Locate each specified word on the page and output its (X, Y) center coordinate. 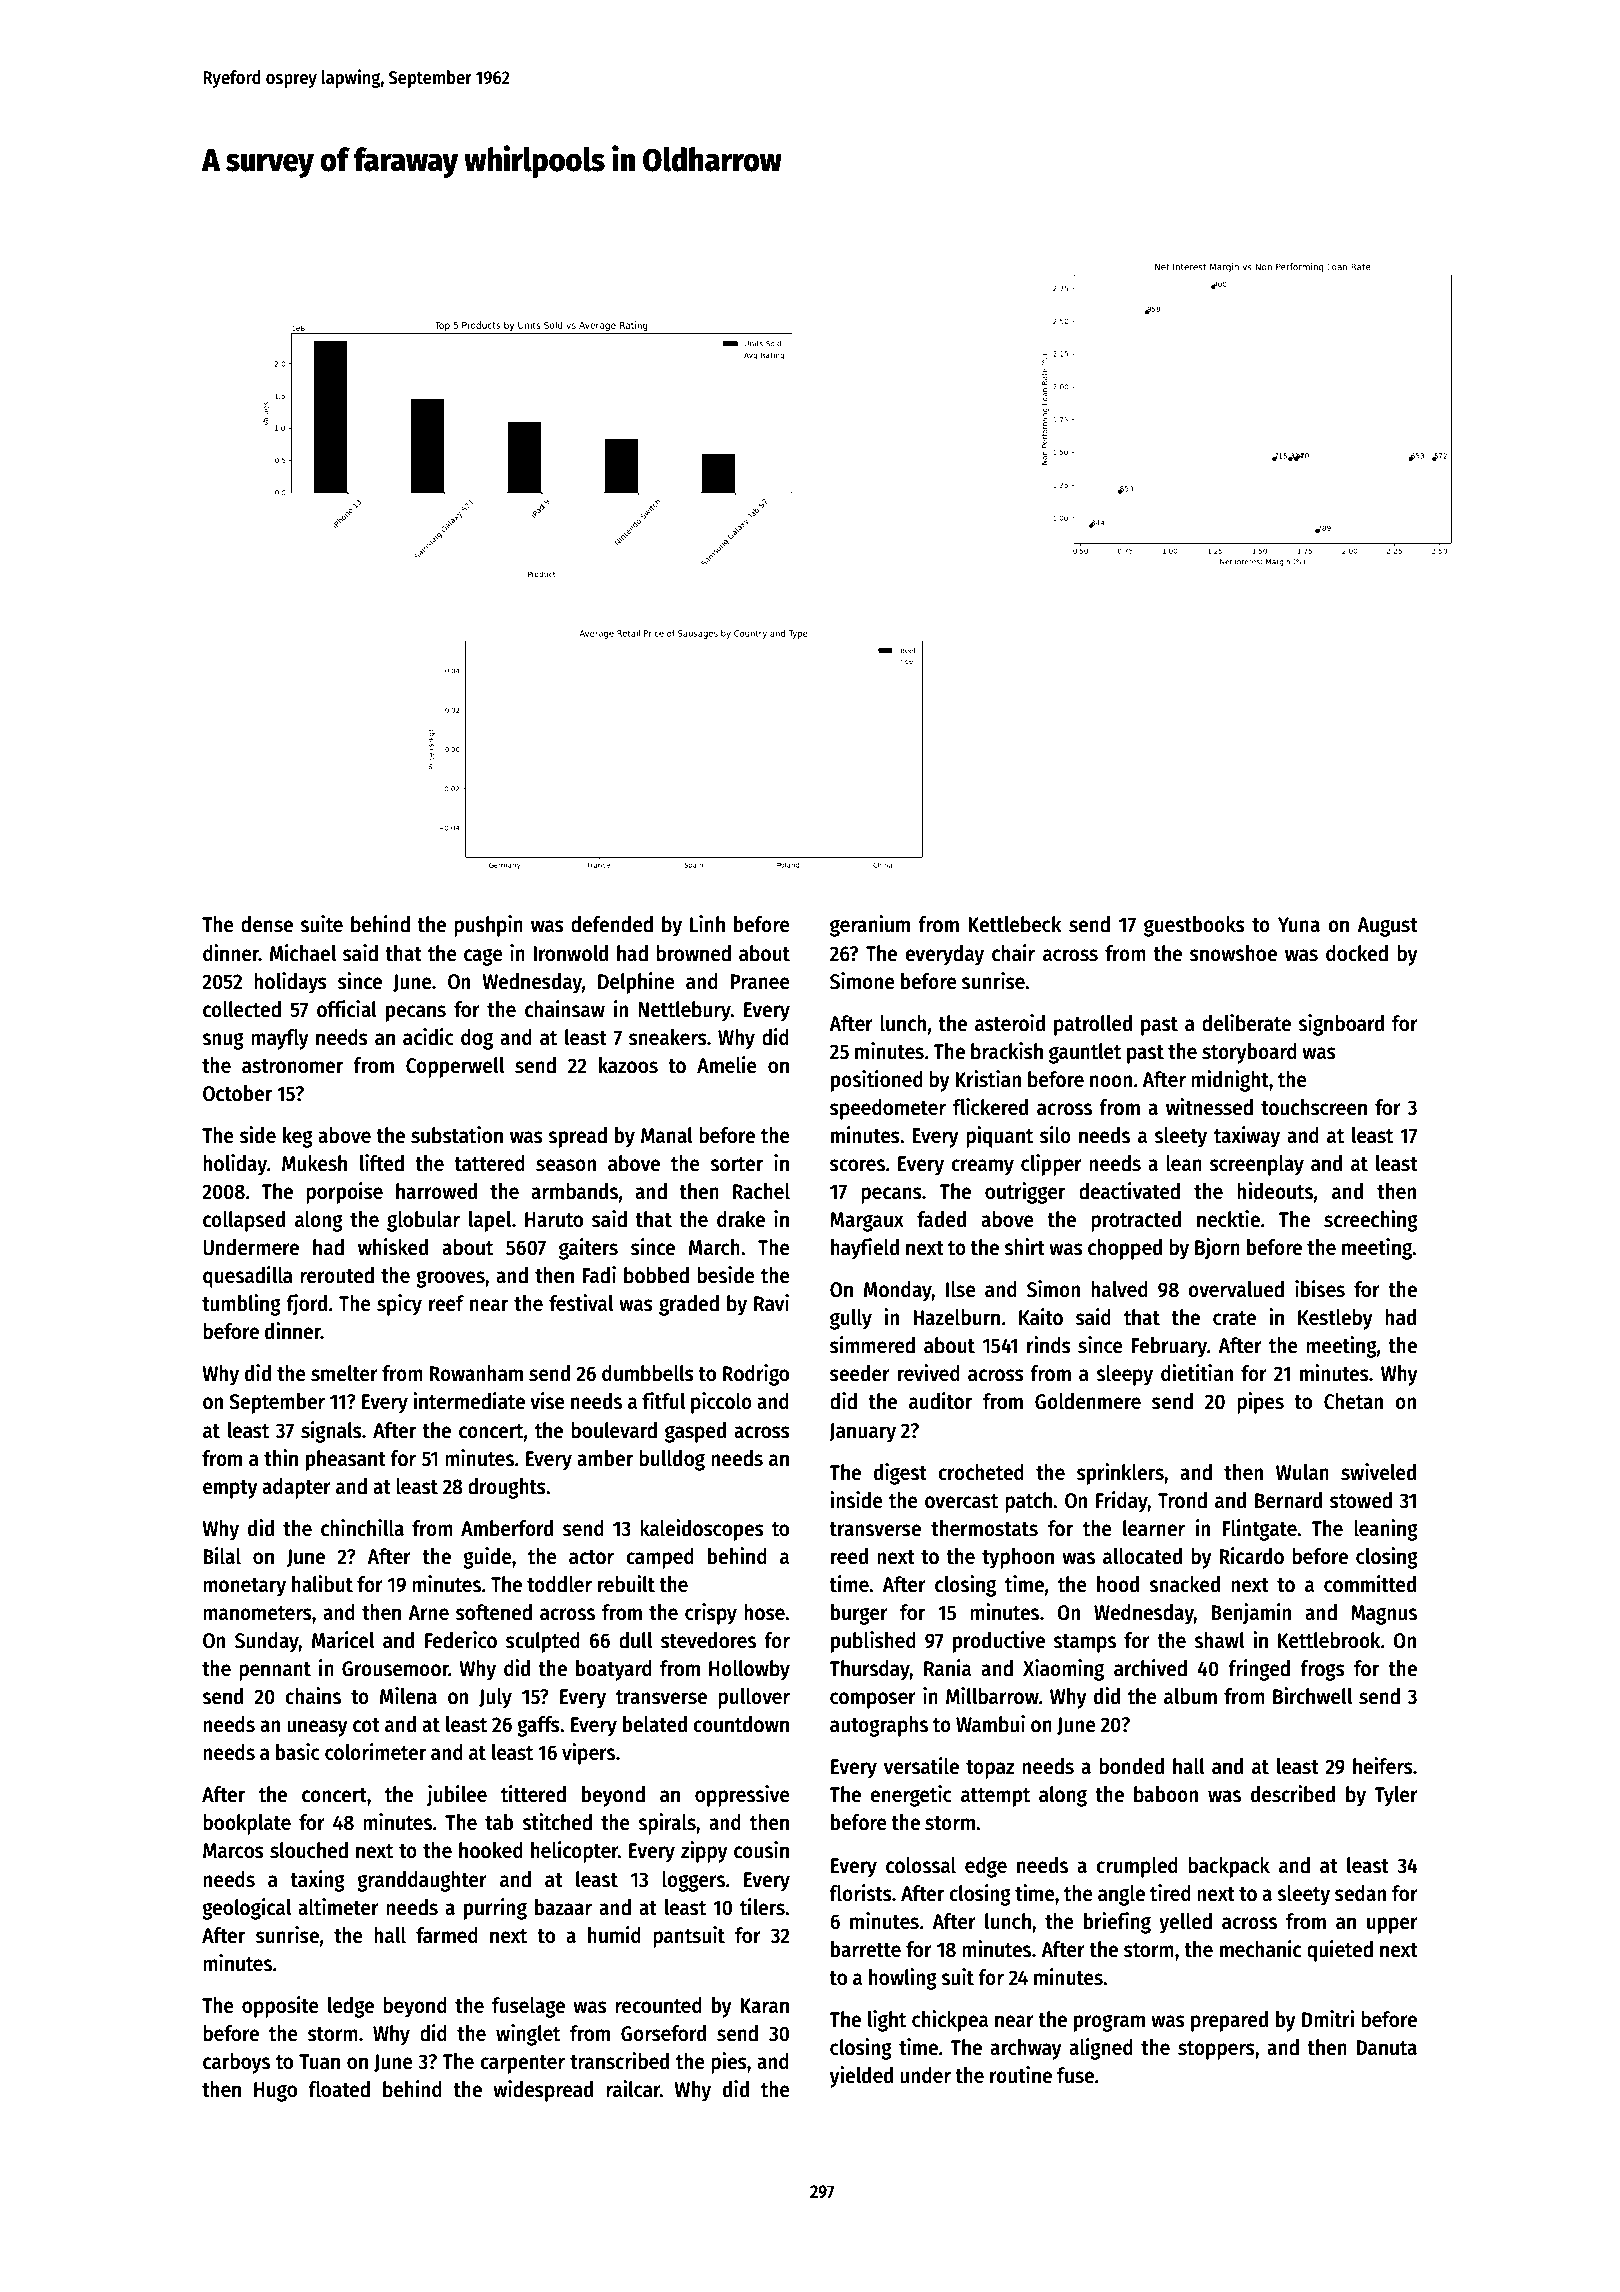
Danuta (1386, 2048)
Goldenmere (1088, 1401)
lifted (382, 1163)
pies (729, 2063)
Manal (667, 1135)
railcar (633, 2089)
